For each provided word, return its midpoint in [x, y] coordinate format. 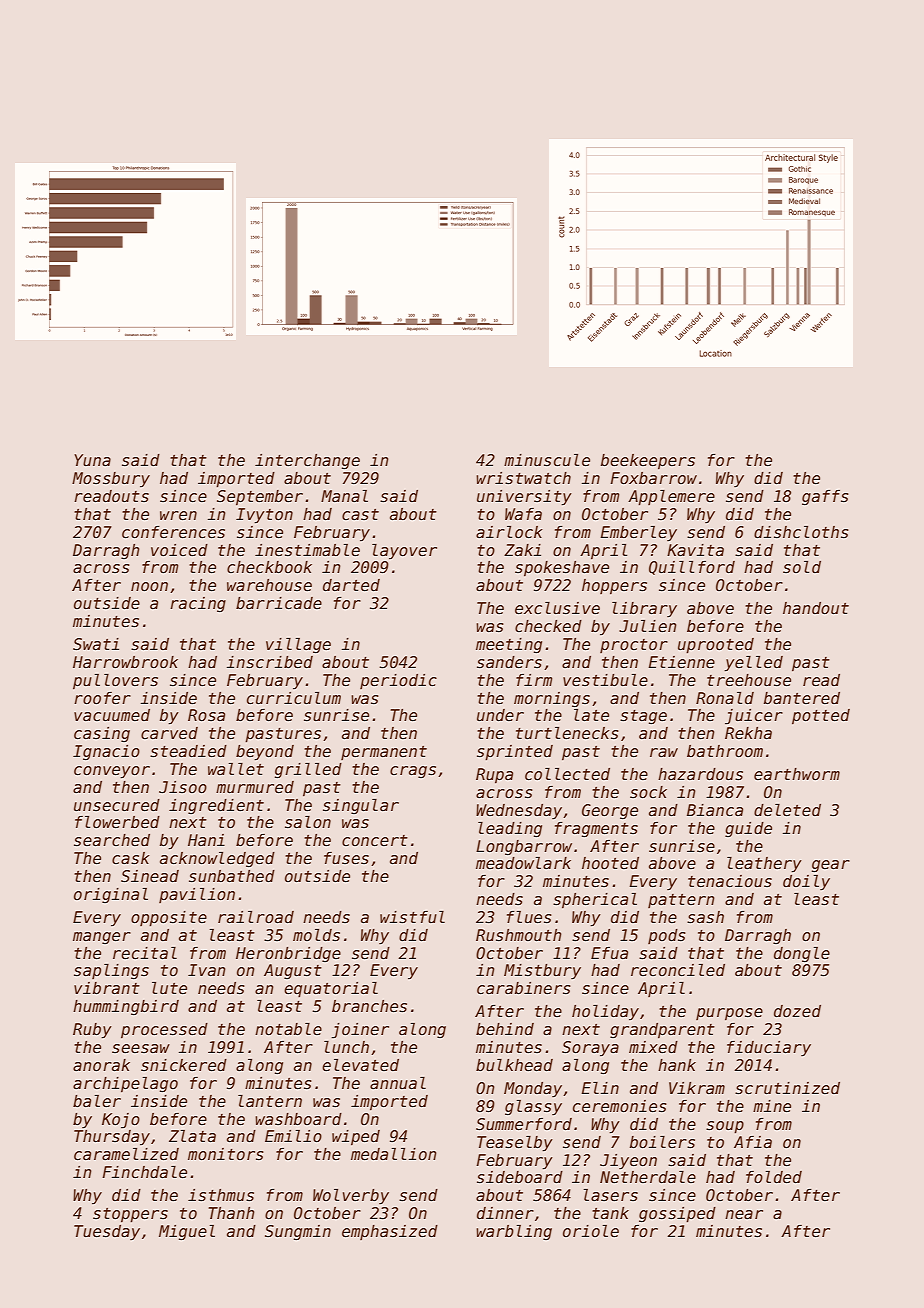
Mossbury [111, 479]
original [111, 895]
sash [705, 917]
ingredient [216, 806]
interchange [307, 461]
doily [806, 882]
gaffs [825, 497]
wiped [356, 1137]
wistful [412, 917]
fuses [346, 858]
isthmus [221, 1195]
